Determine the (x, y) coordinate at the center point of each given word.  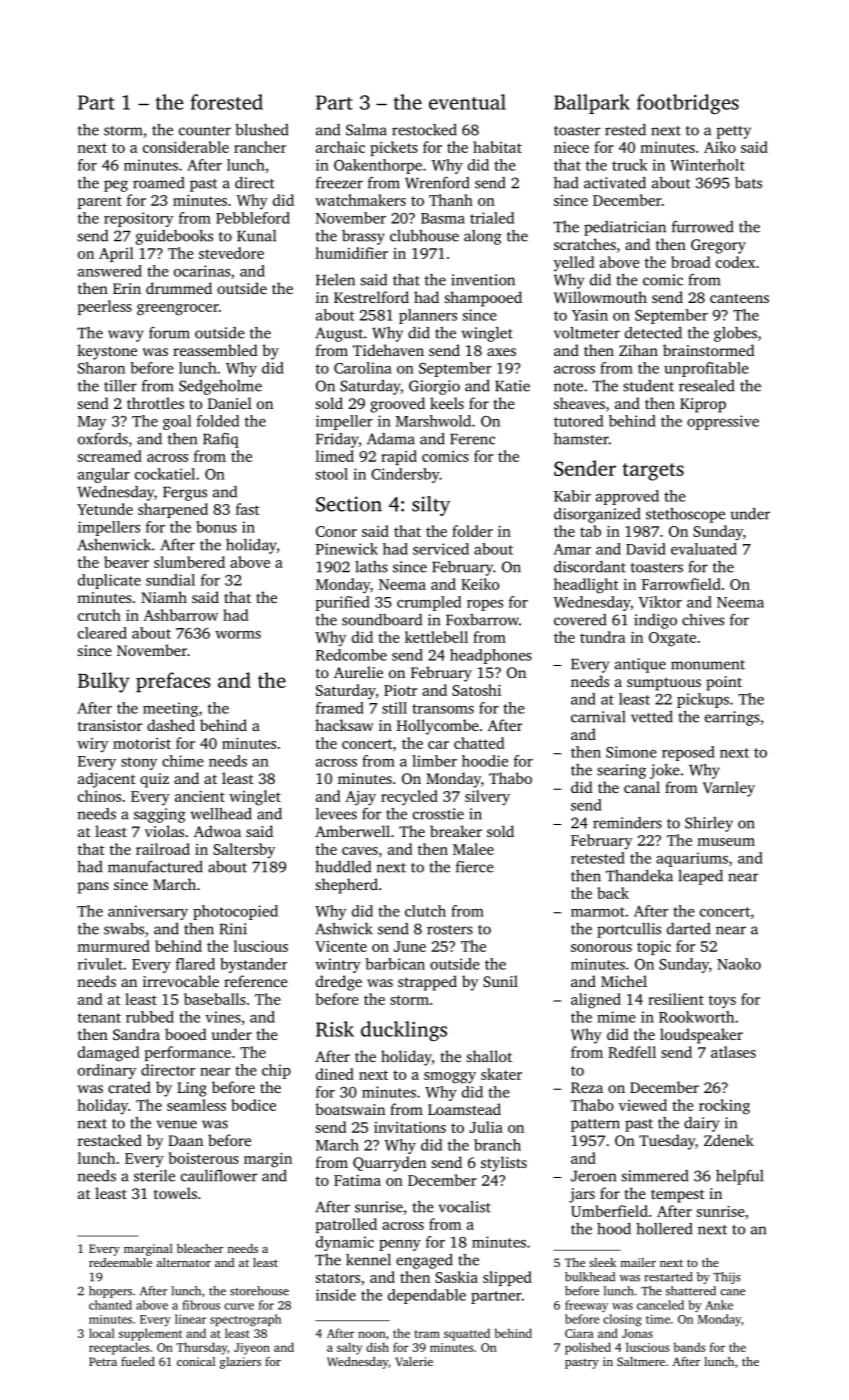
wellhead (221, 814)
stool (332, 474)
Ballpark (592, 104)
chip (276, 1071)
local (102, 1333)
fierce (475, 867)
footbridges (688, 104)
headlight (586, 586)
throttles (155, 403)
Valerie (414, 1361)
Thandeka (639, 876)
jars (582, 1195)
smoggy (450, 1078)
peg (116, 186)
